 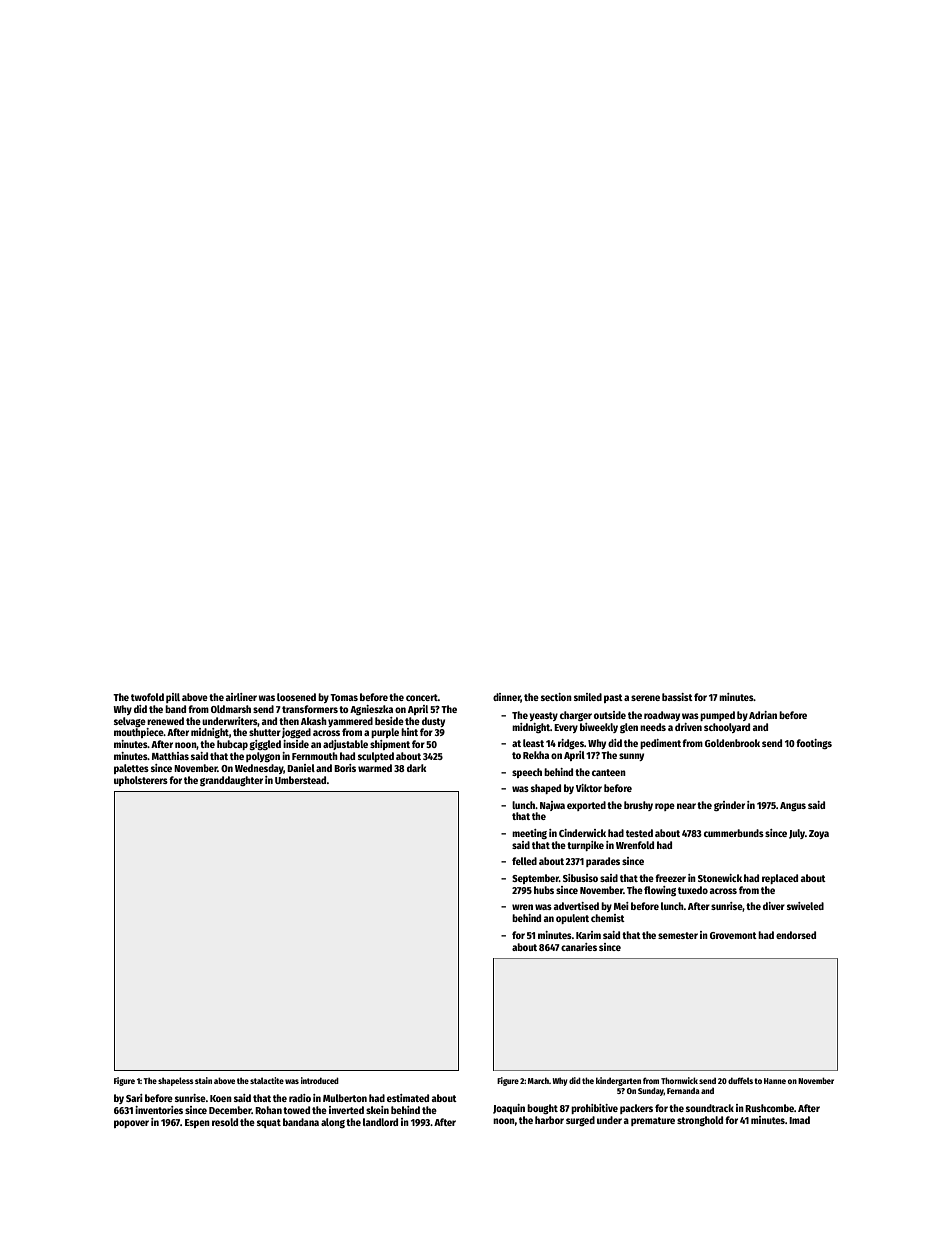 I want to click on Angus, so click(x=793, y=806).
